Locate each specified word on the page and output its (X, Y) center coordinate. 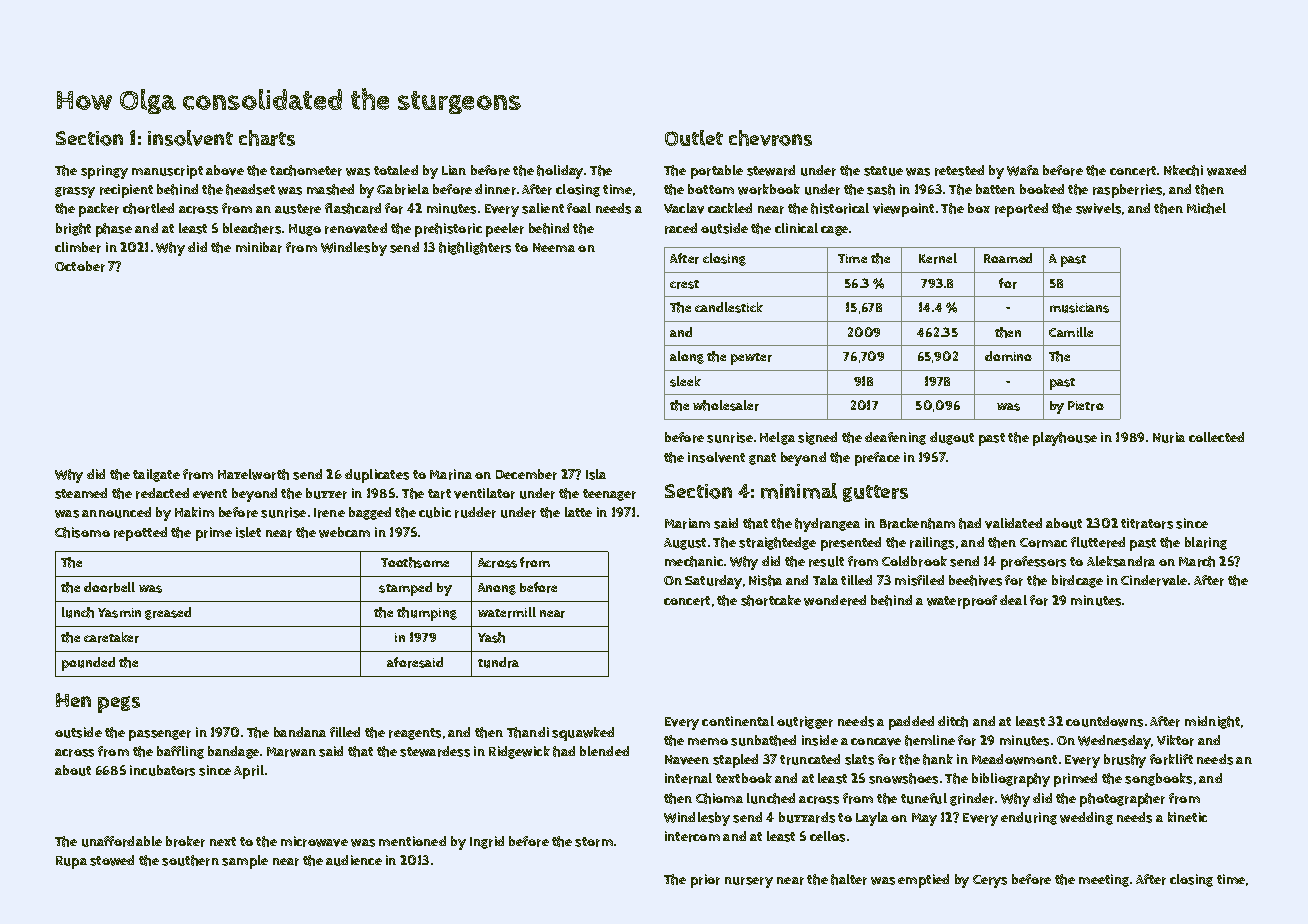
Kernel (938, 258)
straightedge (777, 543)
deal (1013, 600)
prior (705, 881)
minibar (259, 247)
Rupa (71, 862)
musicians (1079, 308)
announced (116, 512)
